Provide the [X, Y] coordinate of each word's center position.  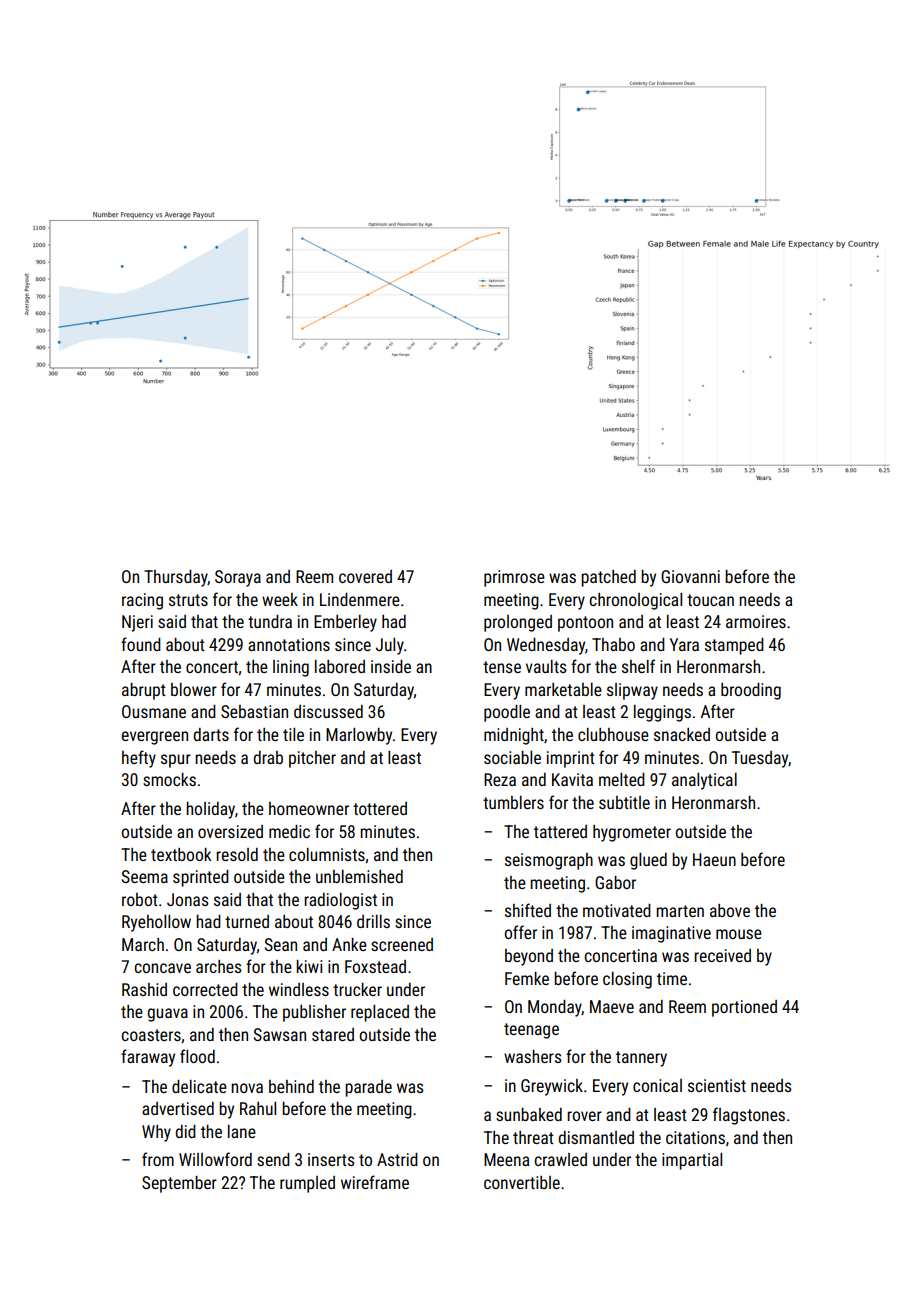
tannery [641, 1059]
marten [680, 911]
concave [162, 968]
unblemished [359, 876]
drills [373, 921]
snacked [682, 734]
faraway [148, 1058]
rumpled [307, 1184]
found [141, 644]
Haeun [714, 859]
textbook [181, 854]
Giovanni [690, 576]
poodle [507, 713]
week [280, 599]
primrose [514, 578]
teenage [531, 1031]
